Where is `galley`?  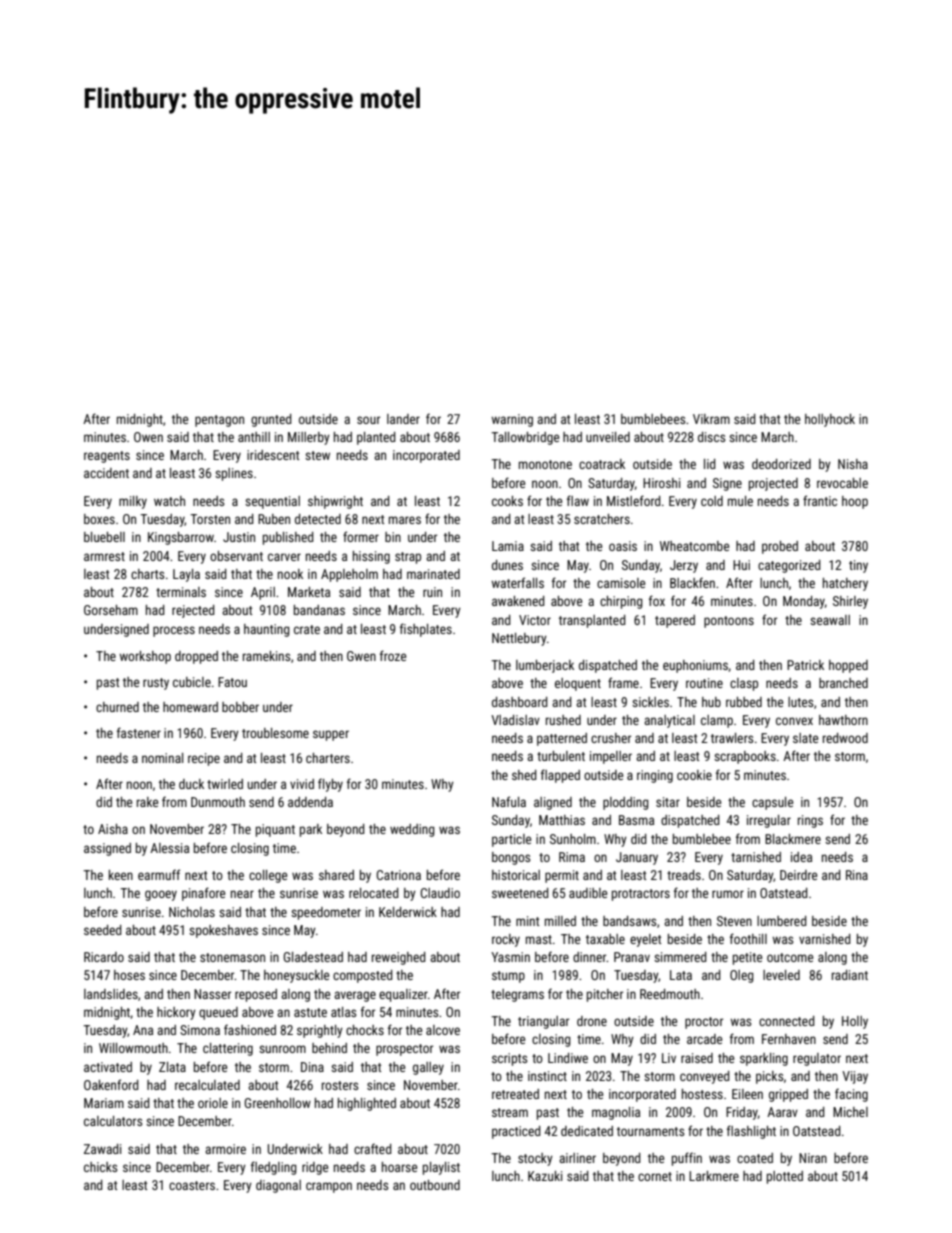
galley is located at coordinates (428, 1068).
